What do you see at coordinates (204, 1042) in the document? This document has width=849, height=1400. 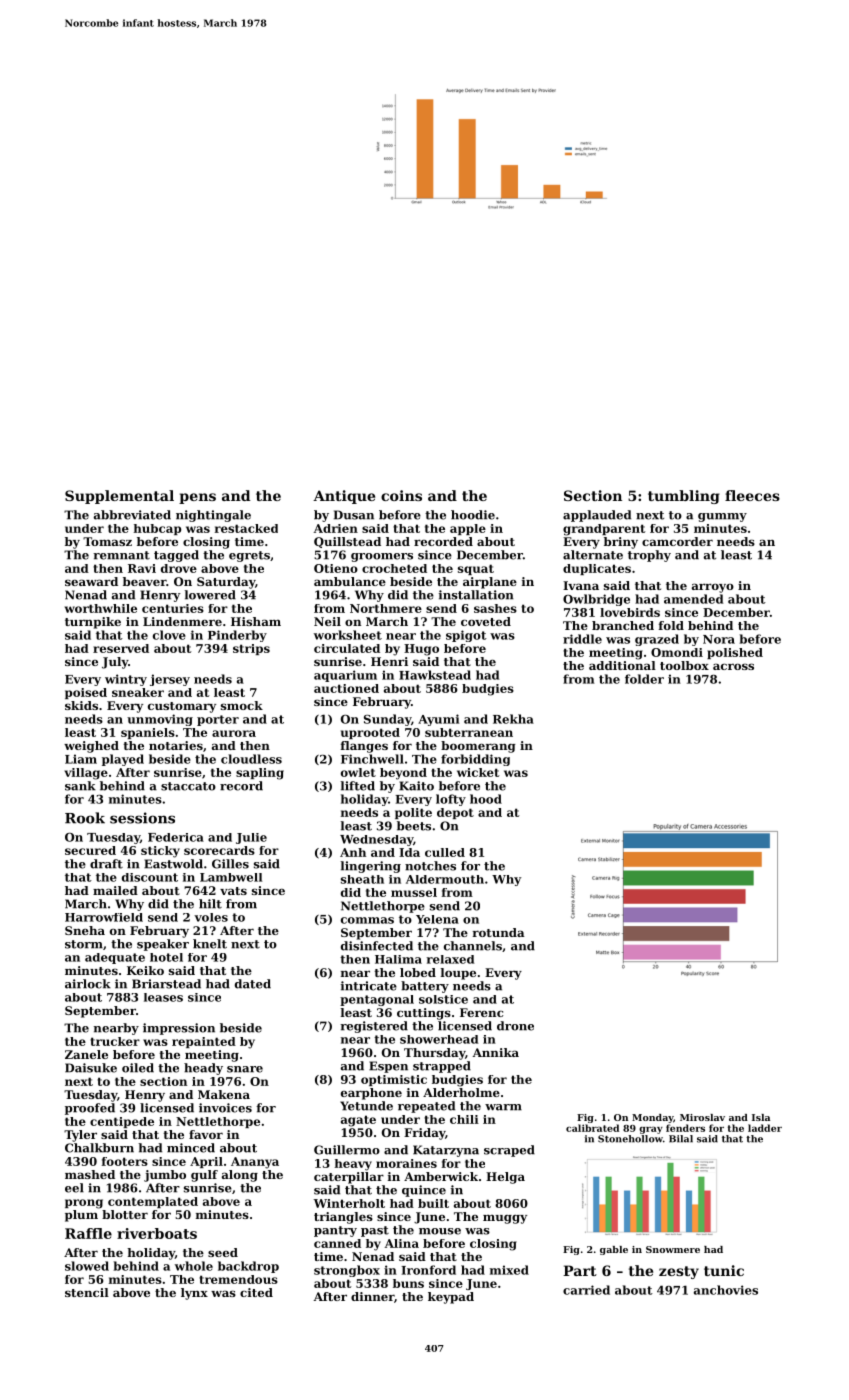 I see `repainted` at bounding box center [204, 1042].
